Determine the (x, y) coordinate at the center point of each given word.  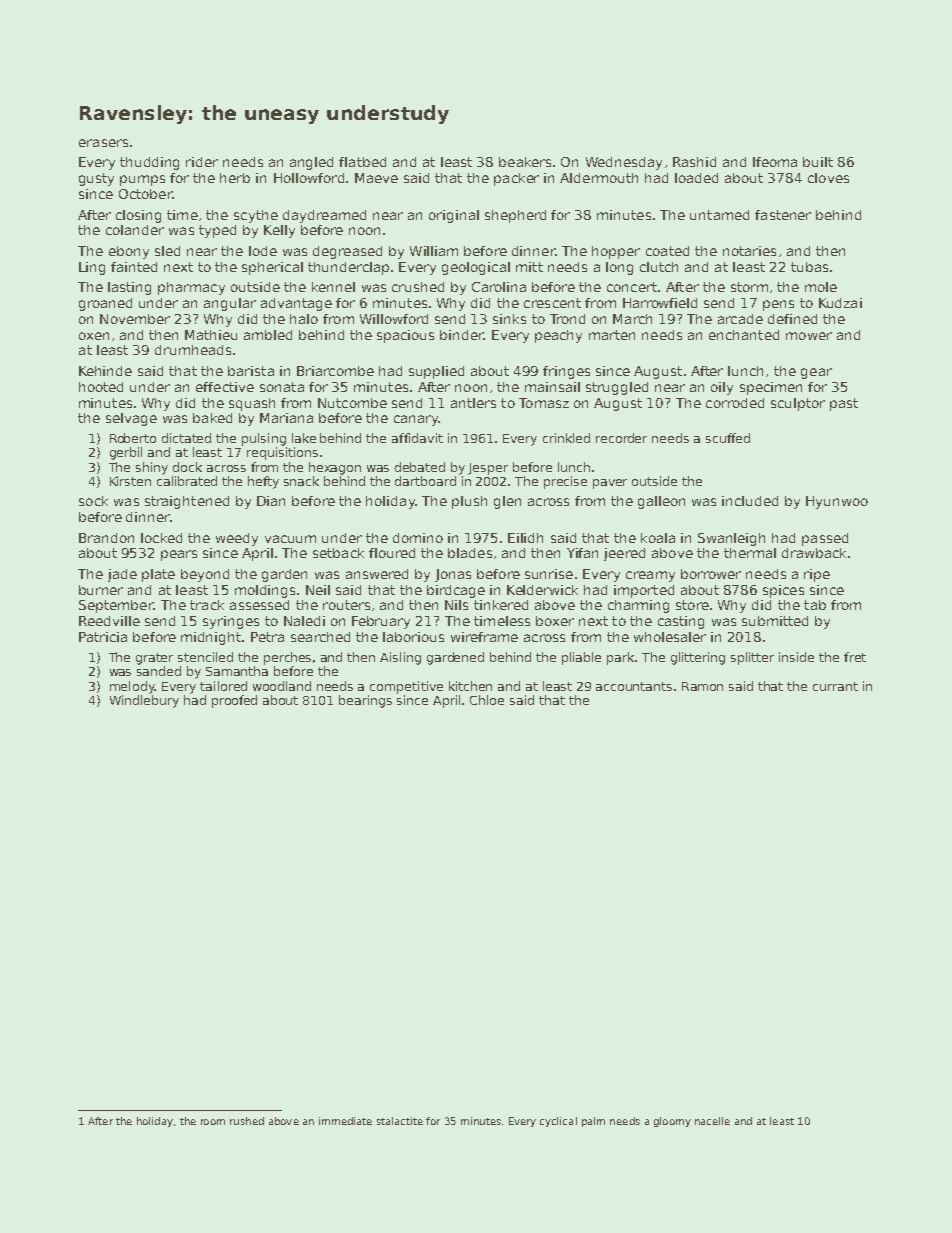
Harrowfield (660, 303)
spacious (405, 336)
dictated (186, 438)
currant (835, 686)
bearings (365, 701)
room (213, 1122)
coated (667, 251)
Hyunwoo (837, 502)
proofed (234, 701)
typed (217, 231)
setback (338, 553)
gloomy (672, 1122)
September (116, 606)
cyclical (558, 1122)
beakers (525, 162)
